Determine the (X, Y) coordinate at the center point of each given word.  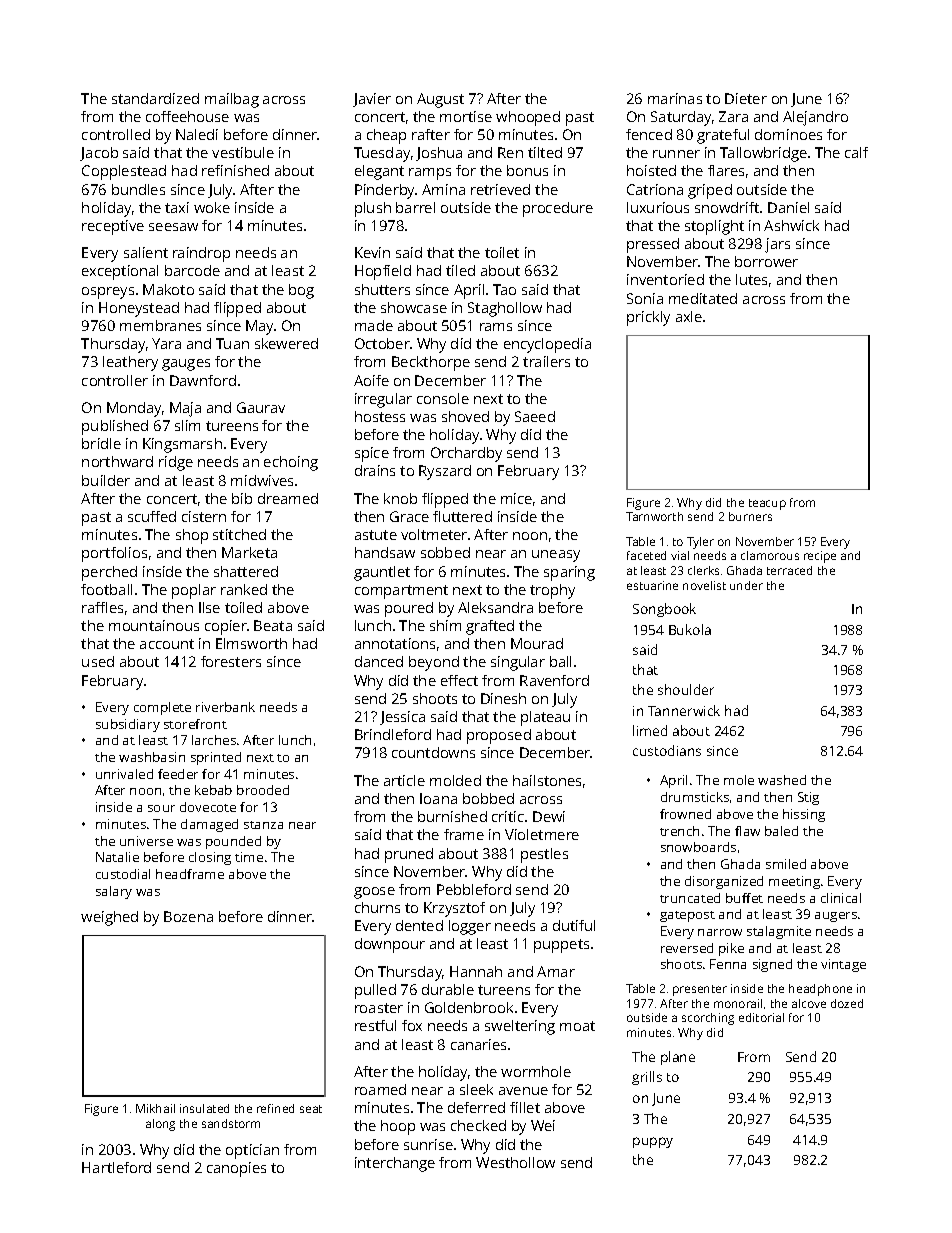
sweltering (520, 1027)
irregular (383, 400)
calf (856, 152)
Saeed (535, 416)
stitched (239, 534)
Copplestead (124, 172)
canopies (236, 1169)
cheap (386, 136)
